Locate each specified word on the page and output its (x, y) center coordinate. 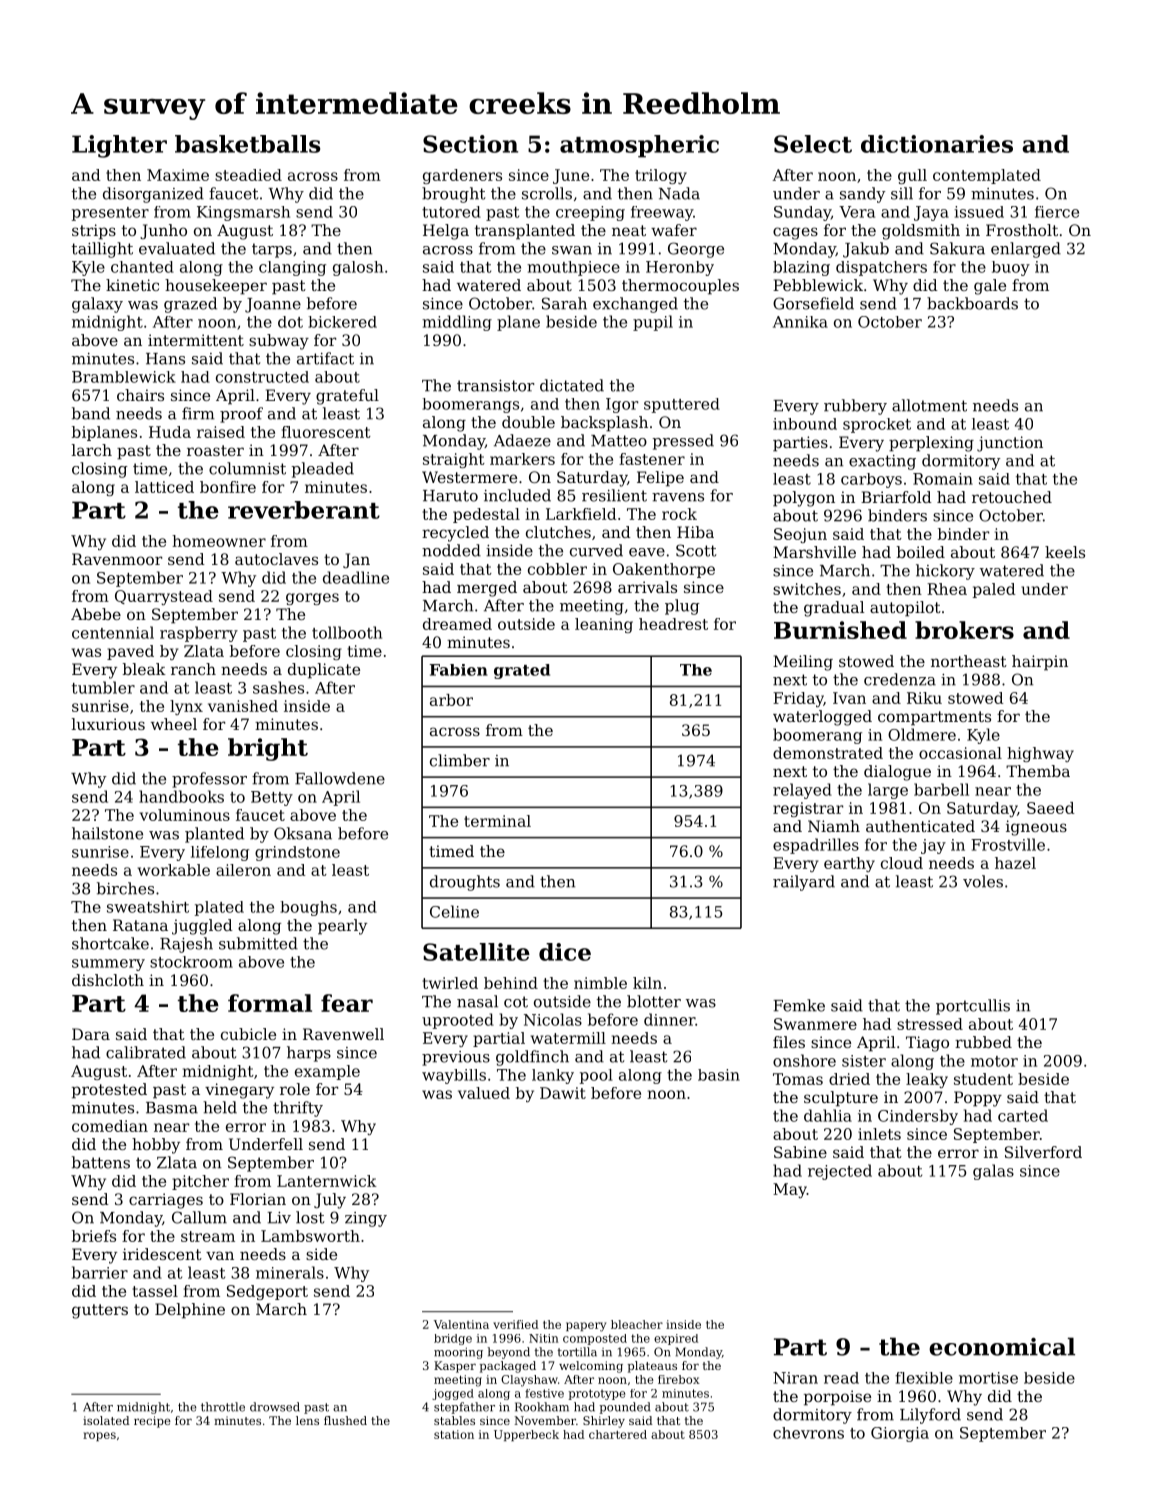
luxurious (108, 724)
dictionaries (937, 144)
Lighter (119, 146)
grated (522, 671)
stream (208, 1236)
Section (470, 144)
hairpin (1040, 663)
